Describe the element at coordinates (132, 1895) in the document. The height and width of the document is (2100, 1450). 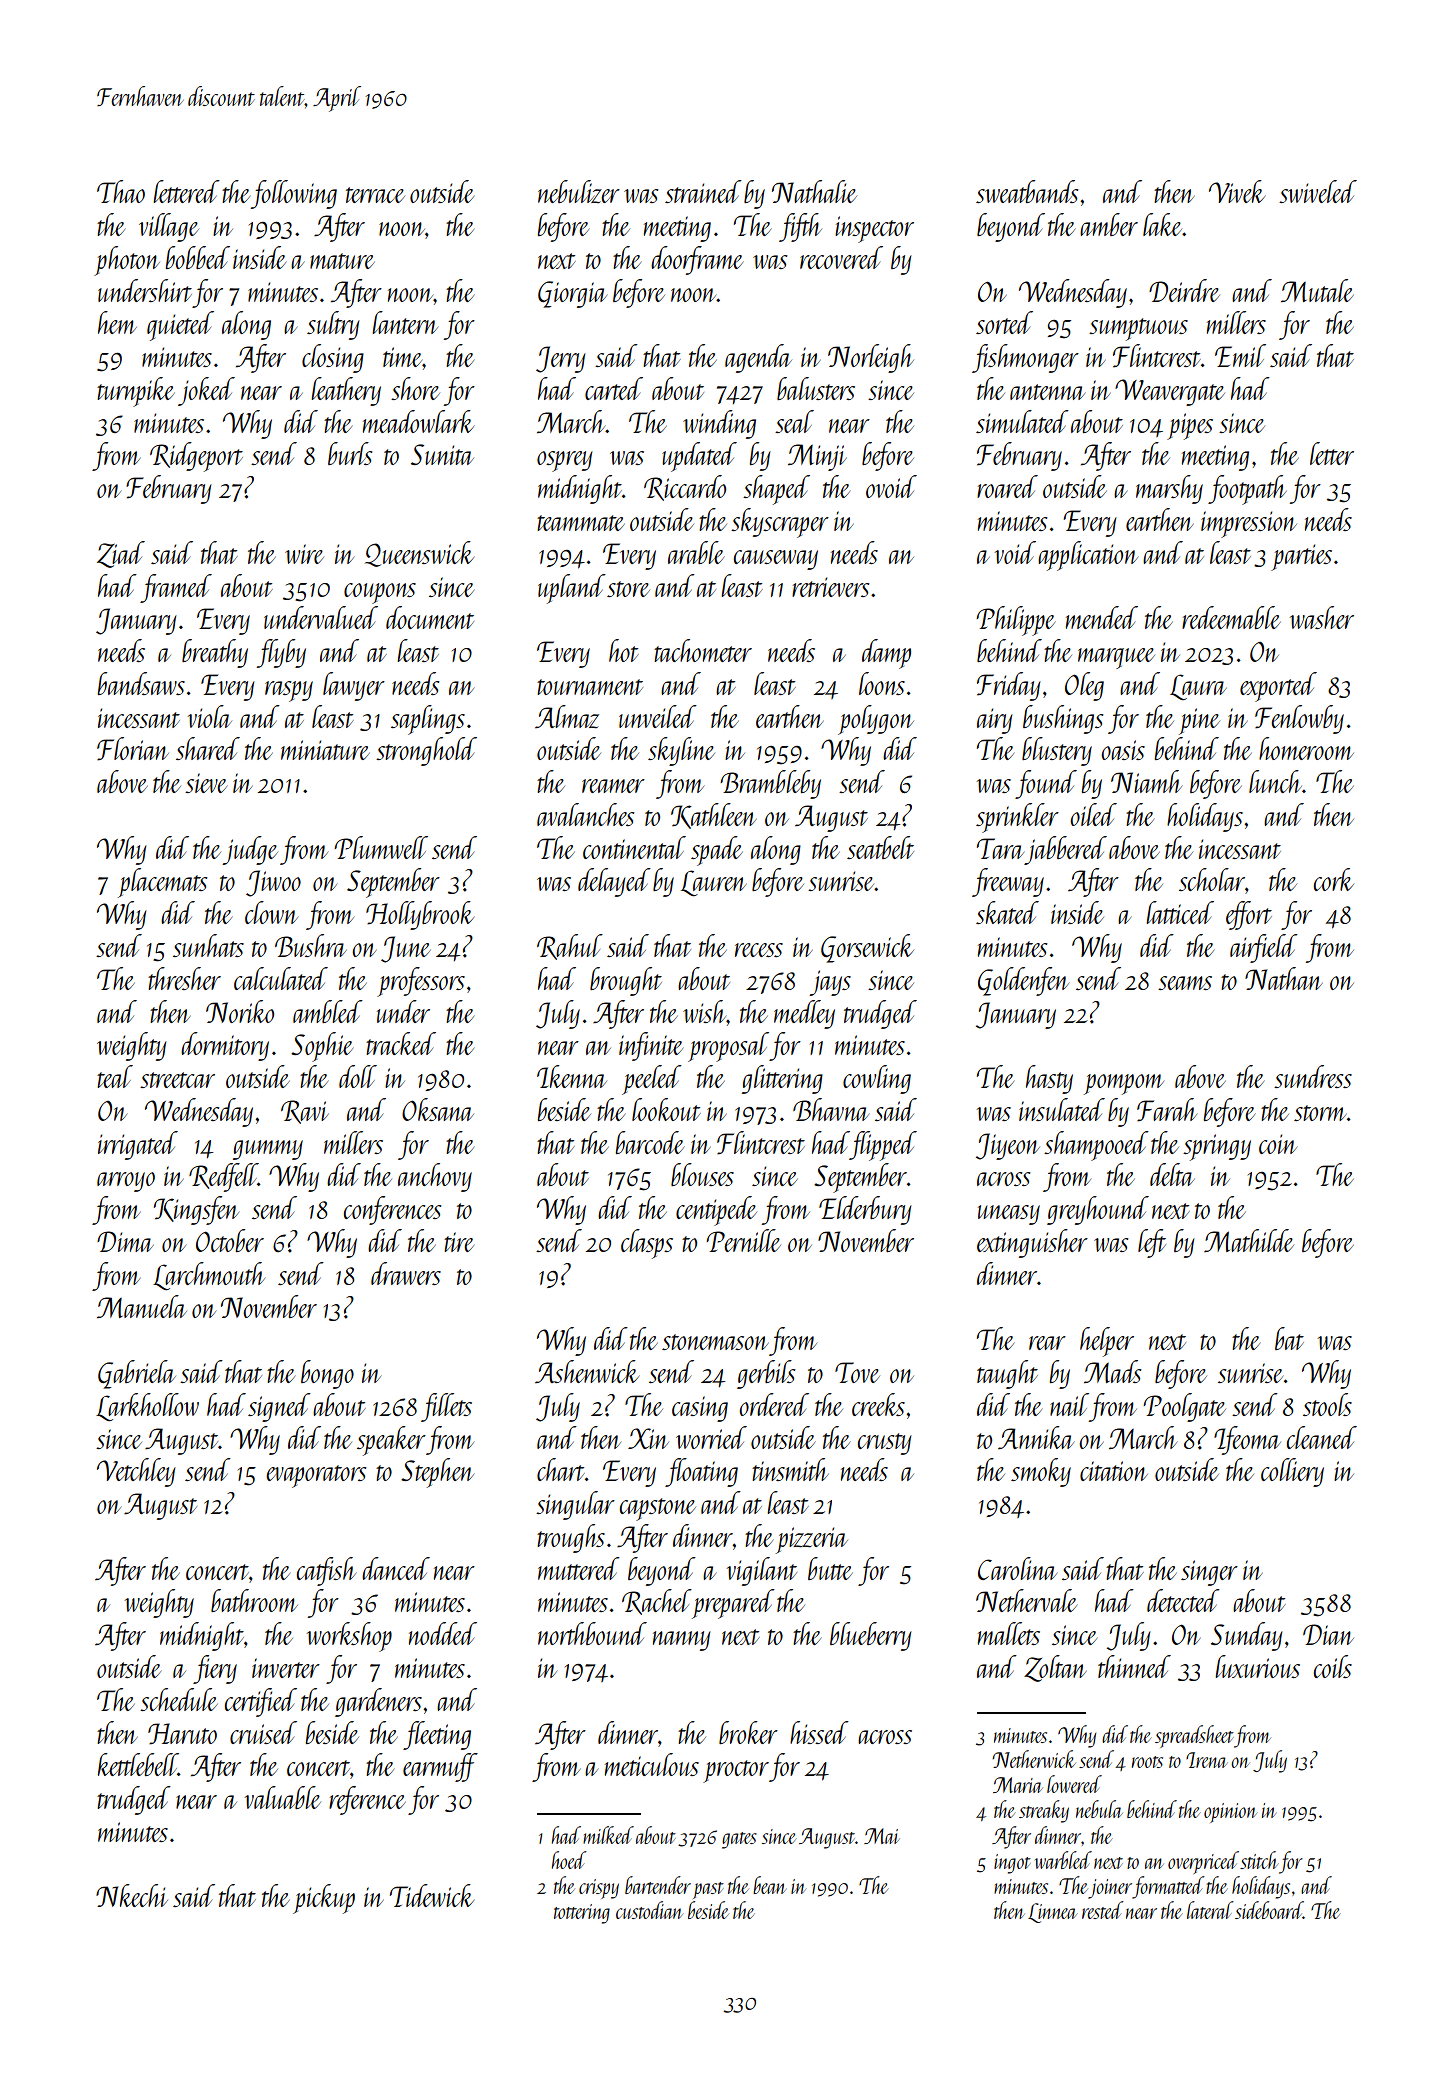
I see `Nkechi` at that location.
